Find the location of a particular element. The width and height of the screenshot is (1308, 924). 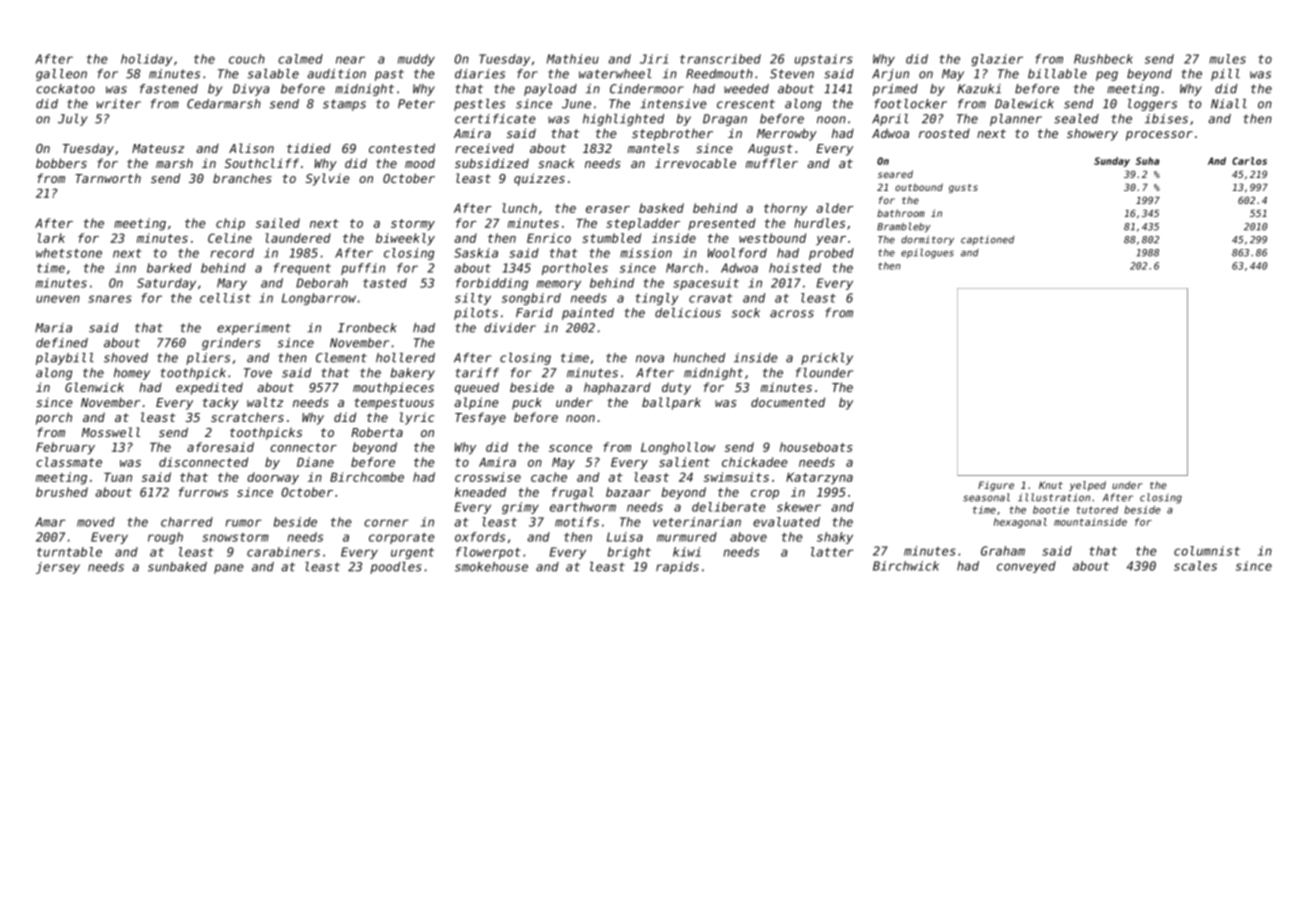

branches is located at coordinates (242, 178).
